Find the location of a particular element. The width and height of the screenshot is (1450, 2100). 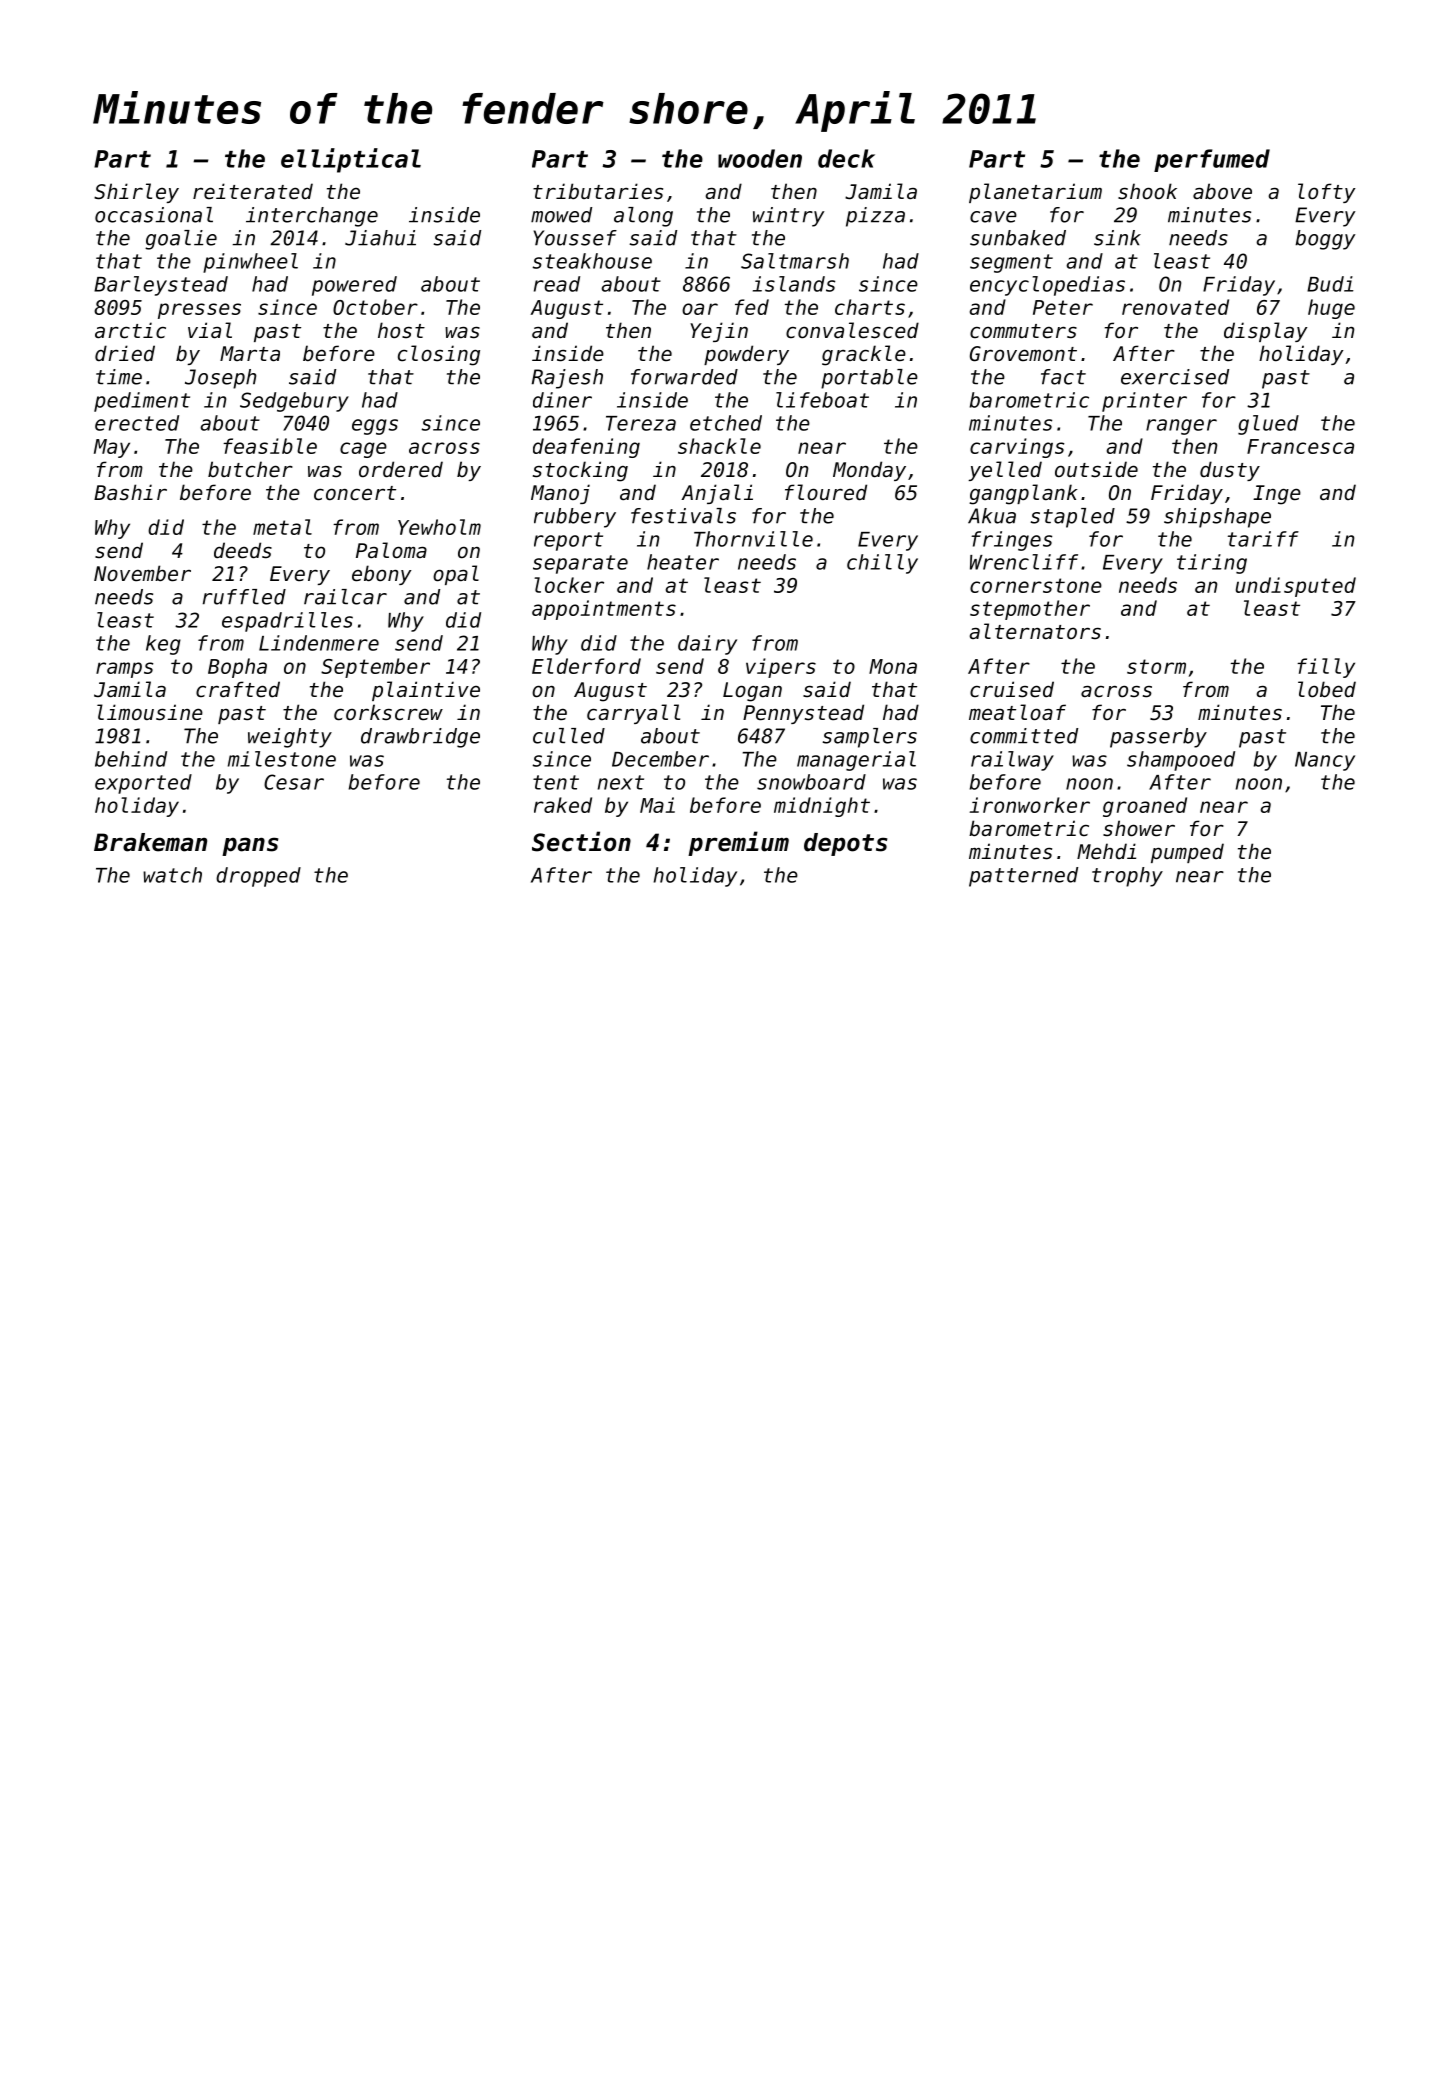

wooden is located at coordinates (760, 158).
